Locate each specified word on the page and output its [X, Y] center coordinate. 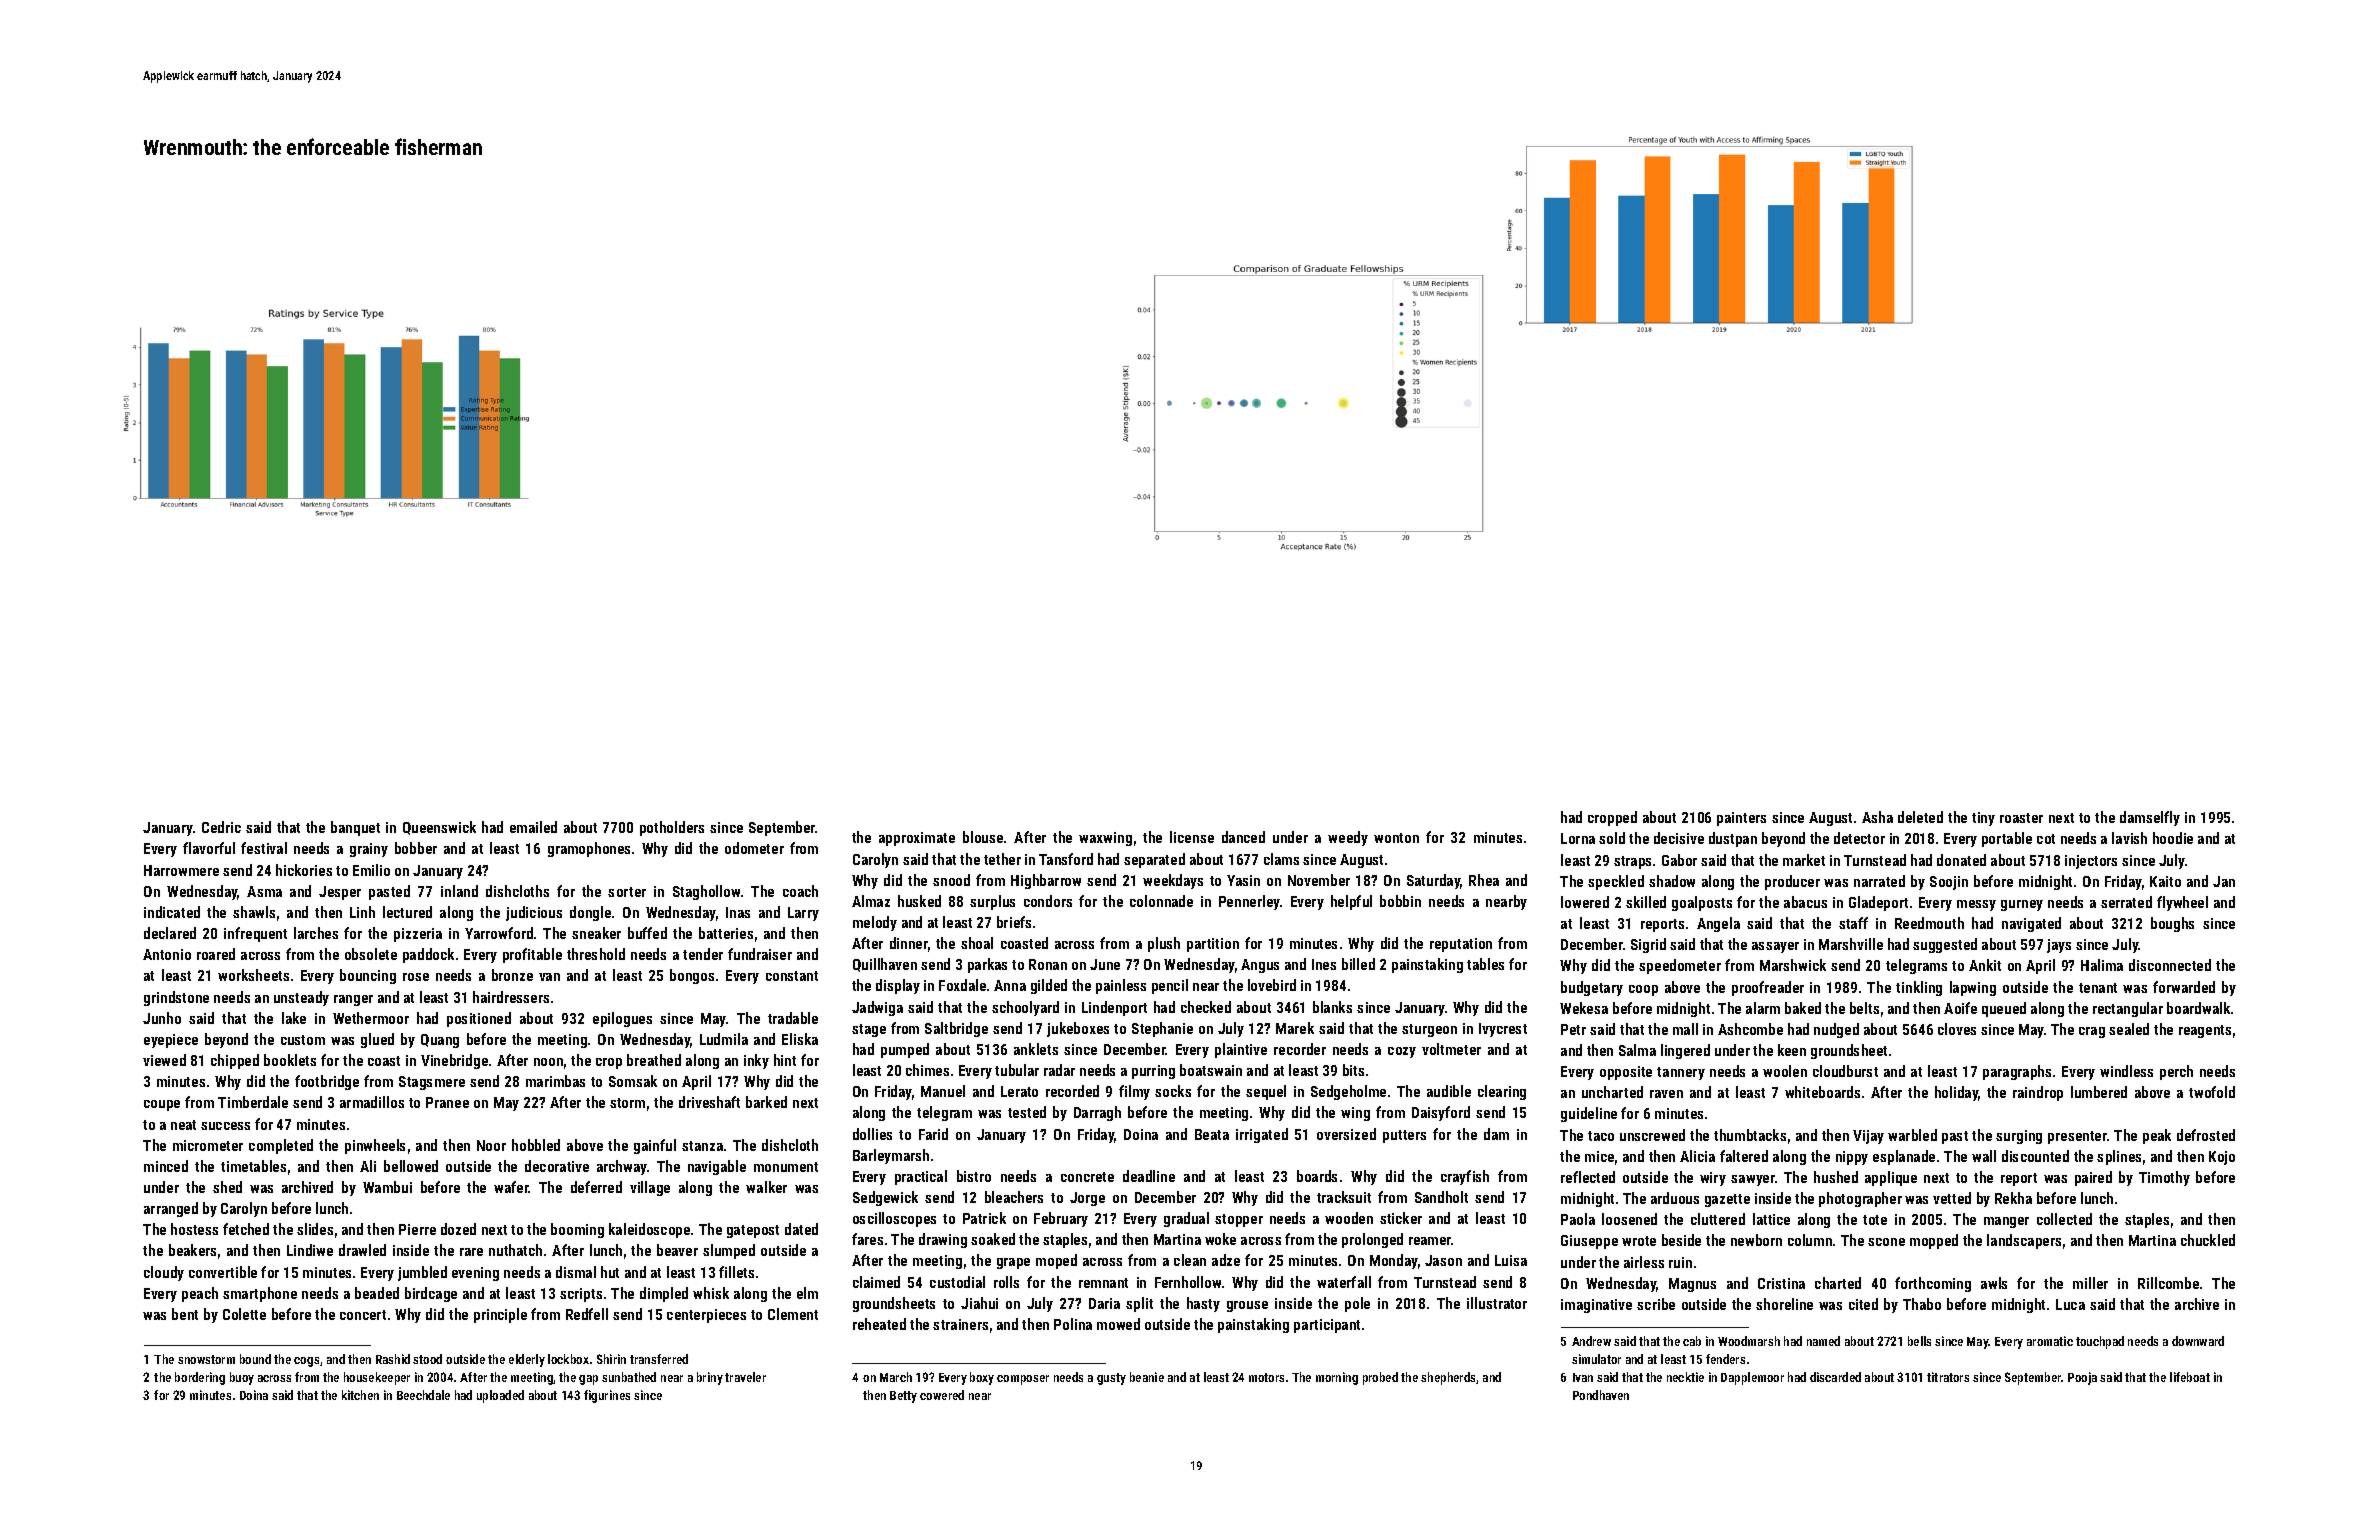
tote [1875, 1220]
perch [2176, 1072]
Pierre [417, 1229]
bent [185, 1314]
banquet [355, 828]
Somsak [633, 1081]
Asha [1877, 817]
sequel [1266, 1092]
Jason [1443, 1260]
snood [951, 880]
